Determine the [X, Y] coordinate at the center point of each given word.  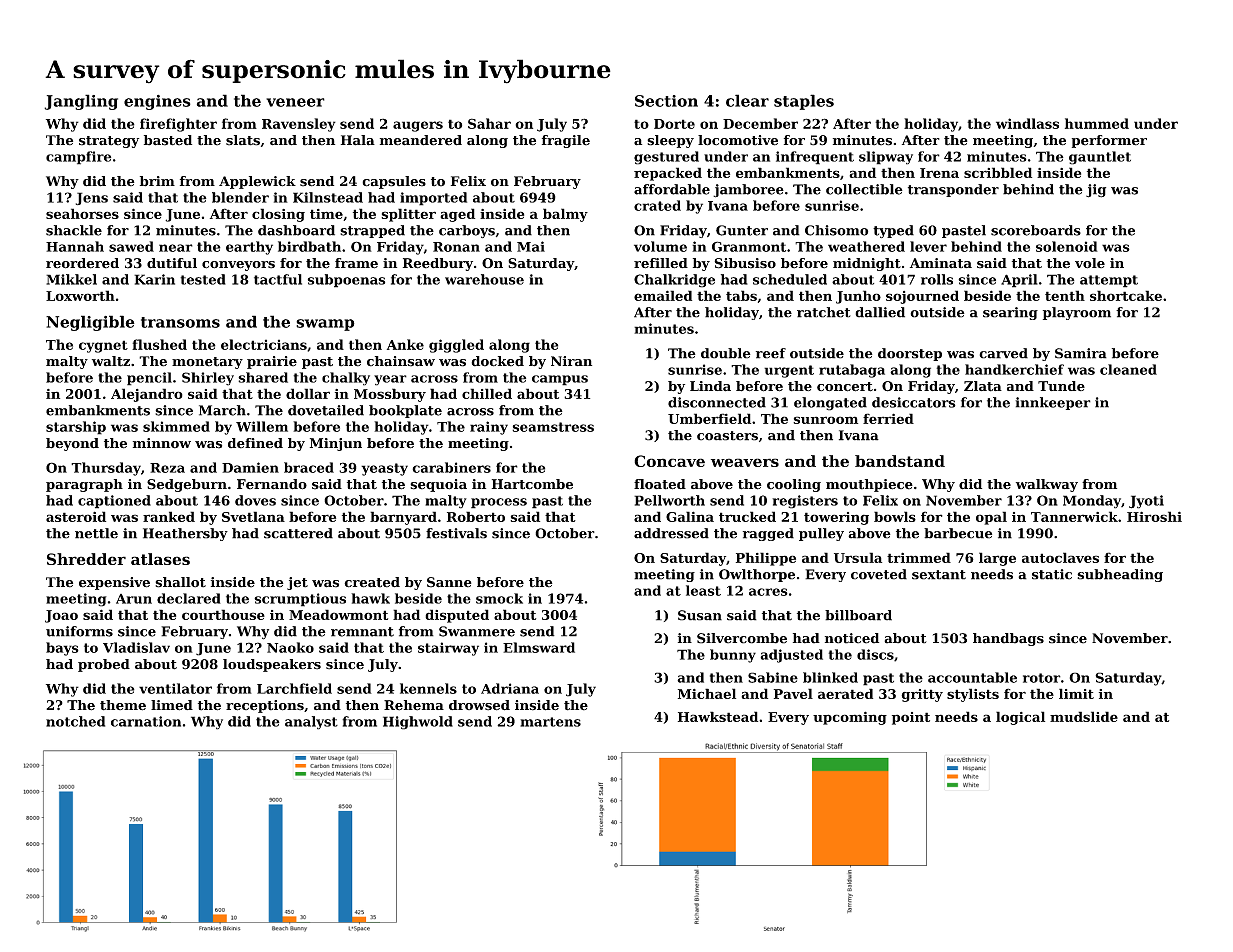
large [997, 559]
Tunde [1061, 386]
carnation [146, 721]
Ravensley [299, 125]
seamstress [553, 427]
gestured [666, 158]
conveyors [238, 266]
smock [499, 598]
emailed [663, 295]
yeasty [384, 469]
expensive [114, 583]
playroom [1077, 313]
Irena [939, 173]
